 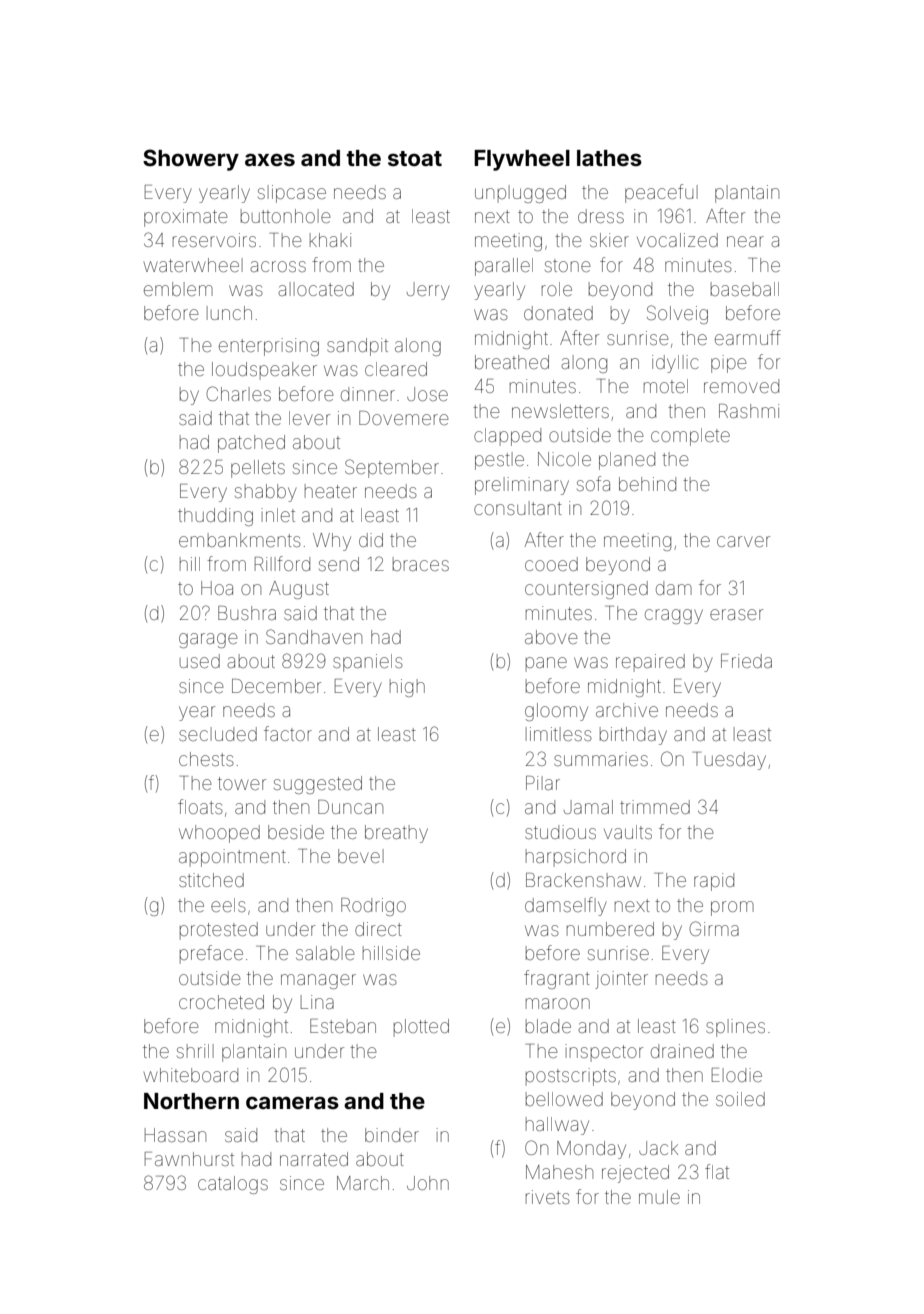 What do you see at coordinates (195, 1051) in the screenshot?
I see `shrill` at bounding box center [195, 1051].
